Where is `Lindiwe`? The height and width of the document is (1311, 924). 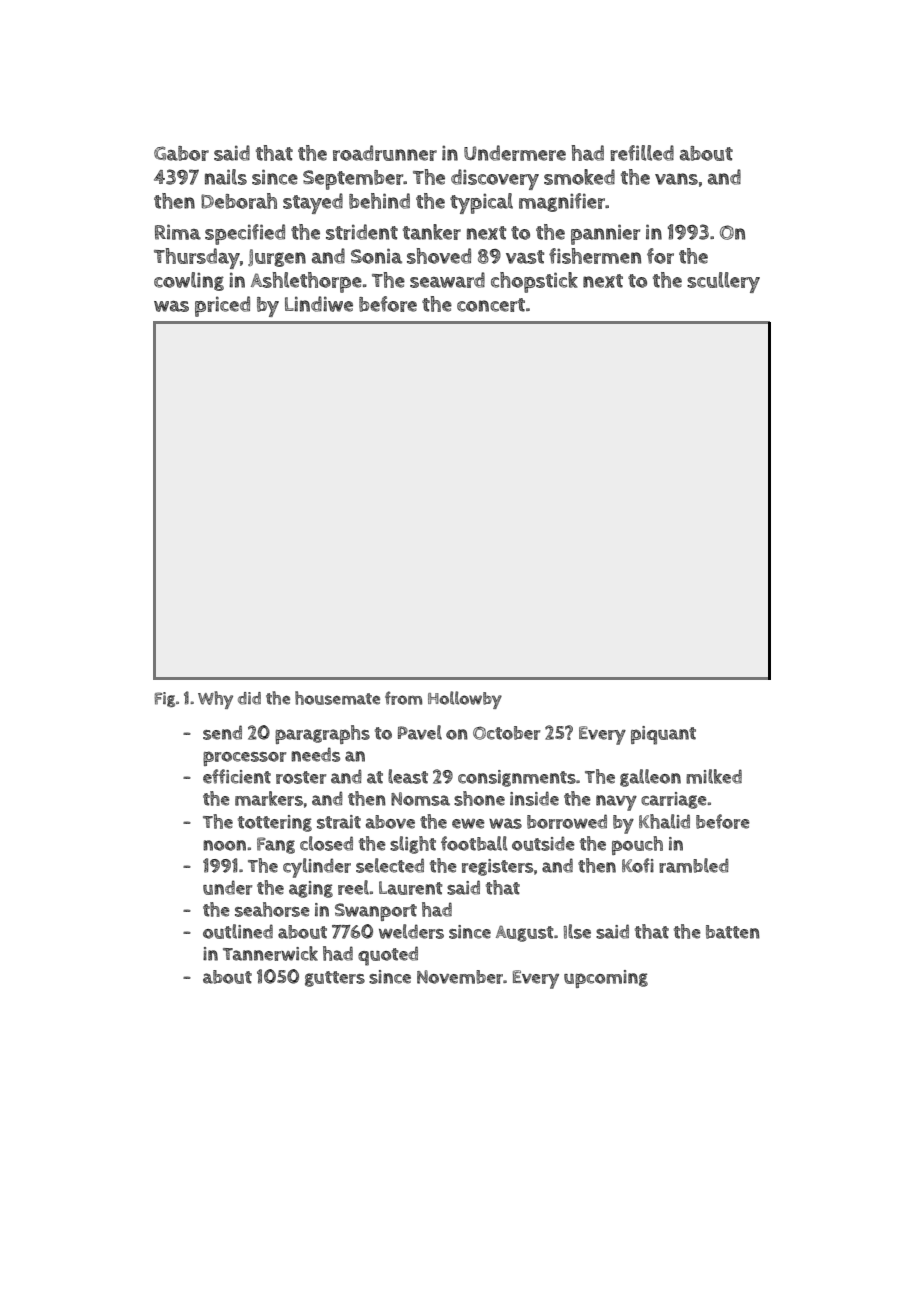 Lindiwe is located at coordinates (319, 304).
